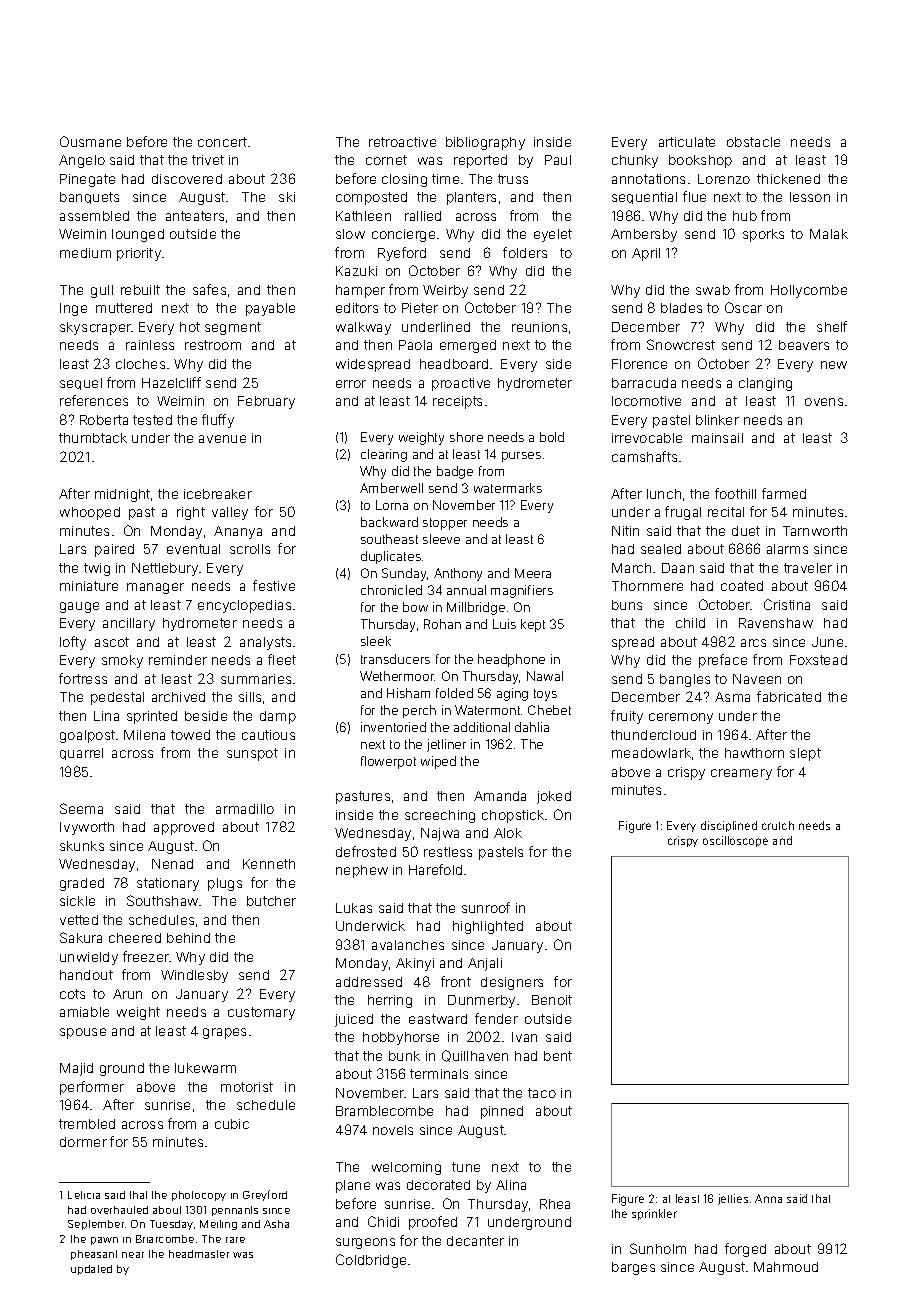 The height and width of the screenshot is (1316, 908). Describe the element at coordinates (402, 254) in the screenshot. I see `Ryeford` at that location.
